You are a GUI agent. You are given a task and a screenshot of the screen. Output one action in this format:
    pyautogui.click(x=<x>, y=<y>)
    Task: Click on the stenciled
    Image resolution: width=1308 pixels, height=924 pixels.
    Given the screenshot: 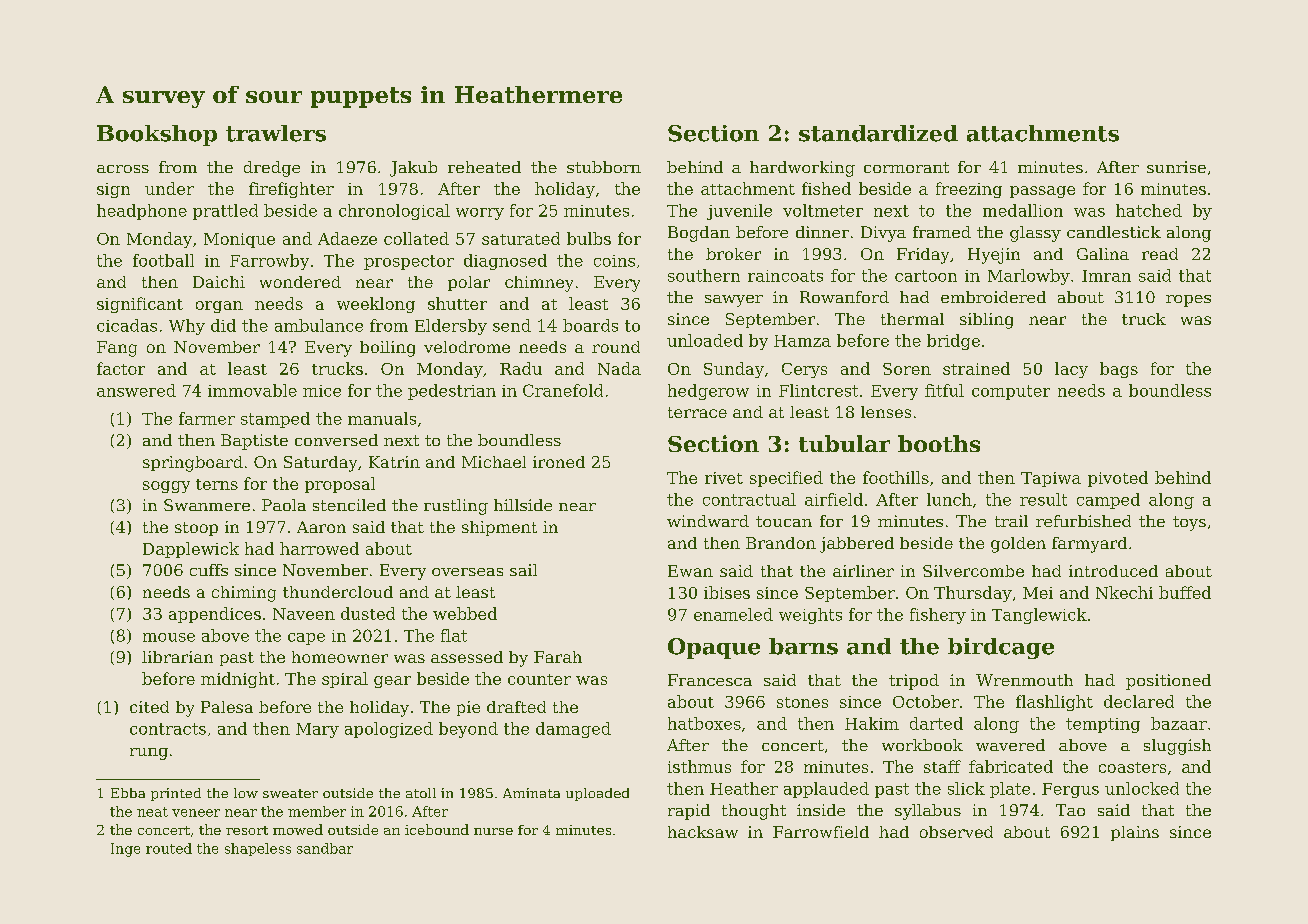 What is the action you would take?
    pyautogui.click(x=349, y=505)
